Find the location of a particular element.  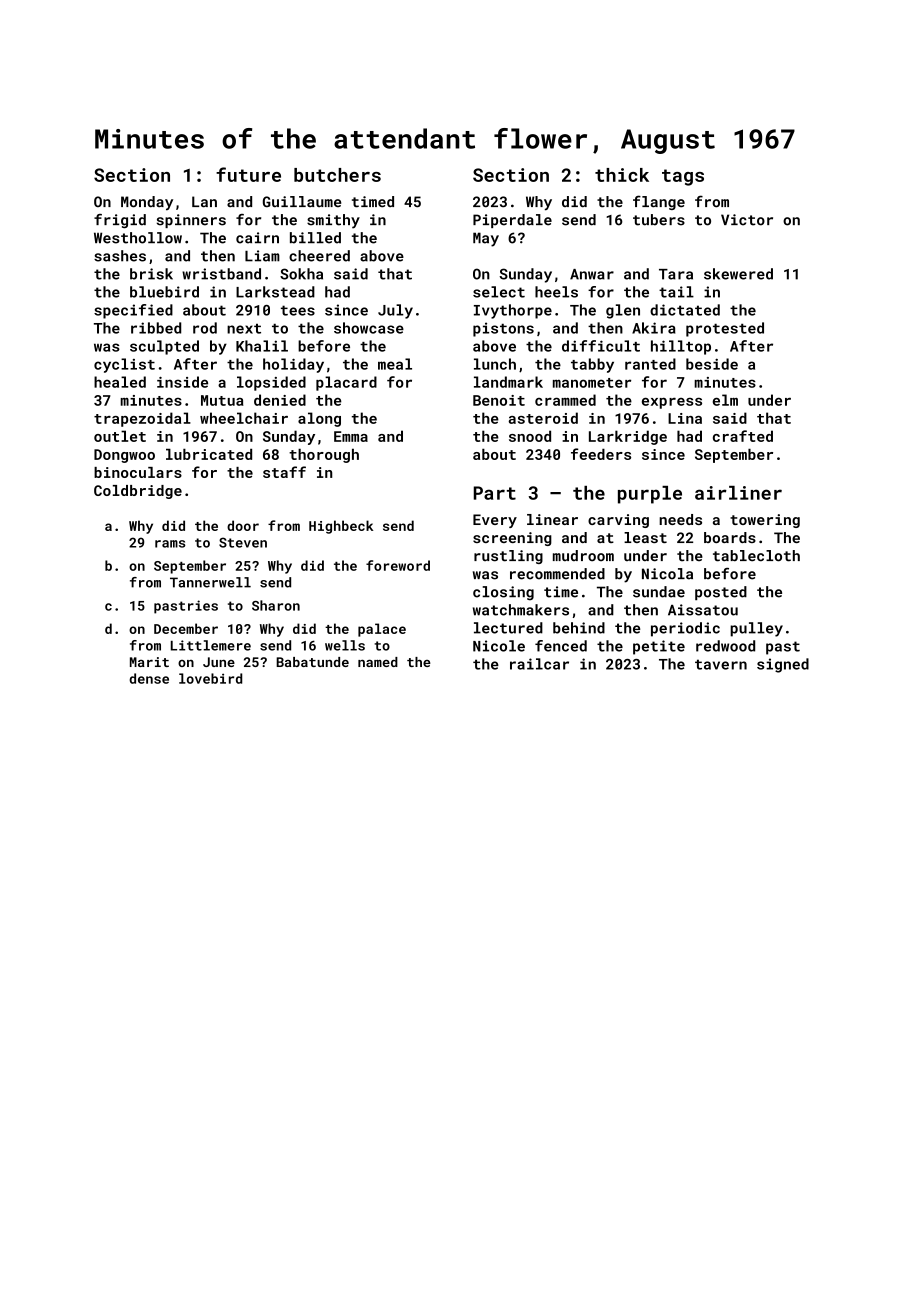

express is located at coordinates (672, 403).
